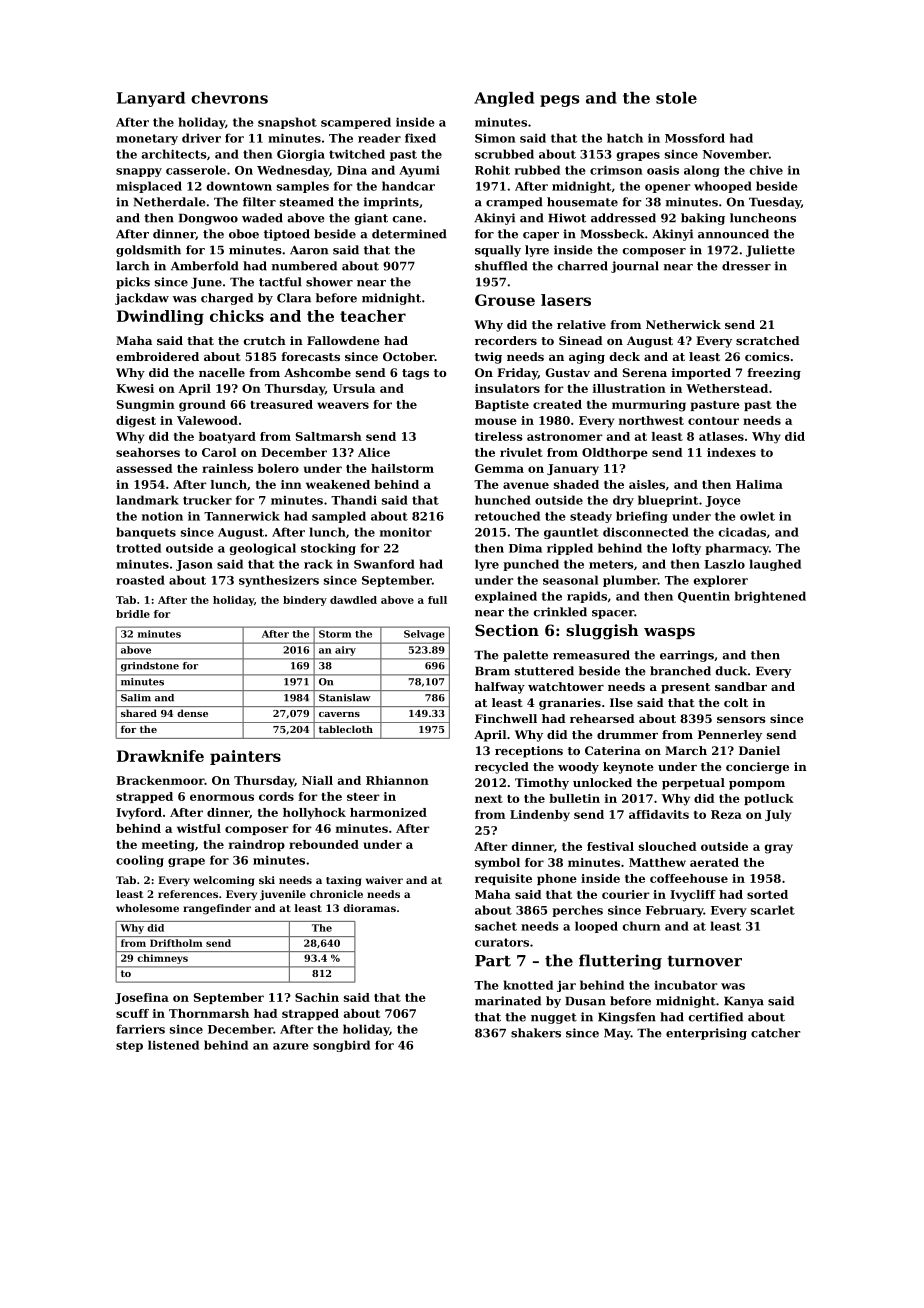  Describe the element at coordinates (676, 98) in the document. I see `stole` at that location.
